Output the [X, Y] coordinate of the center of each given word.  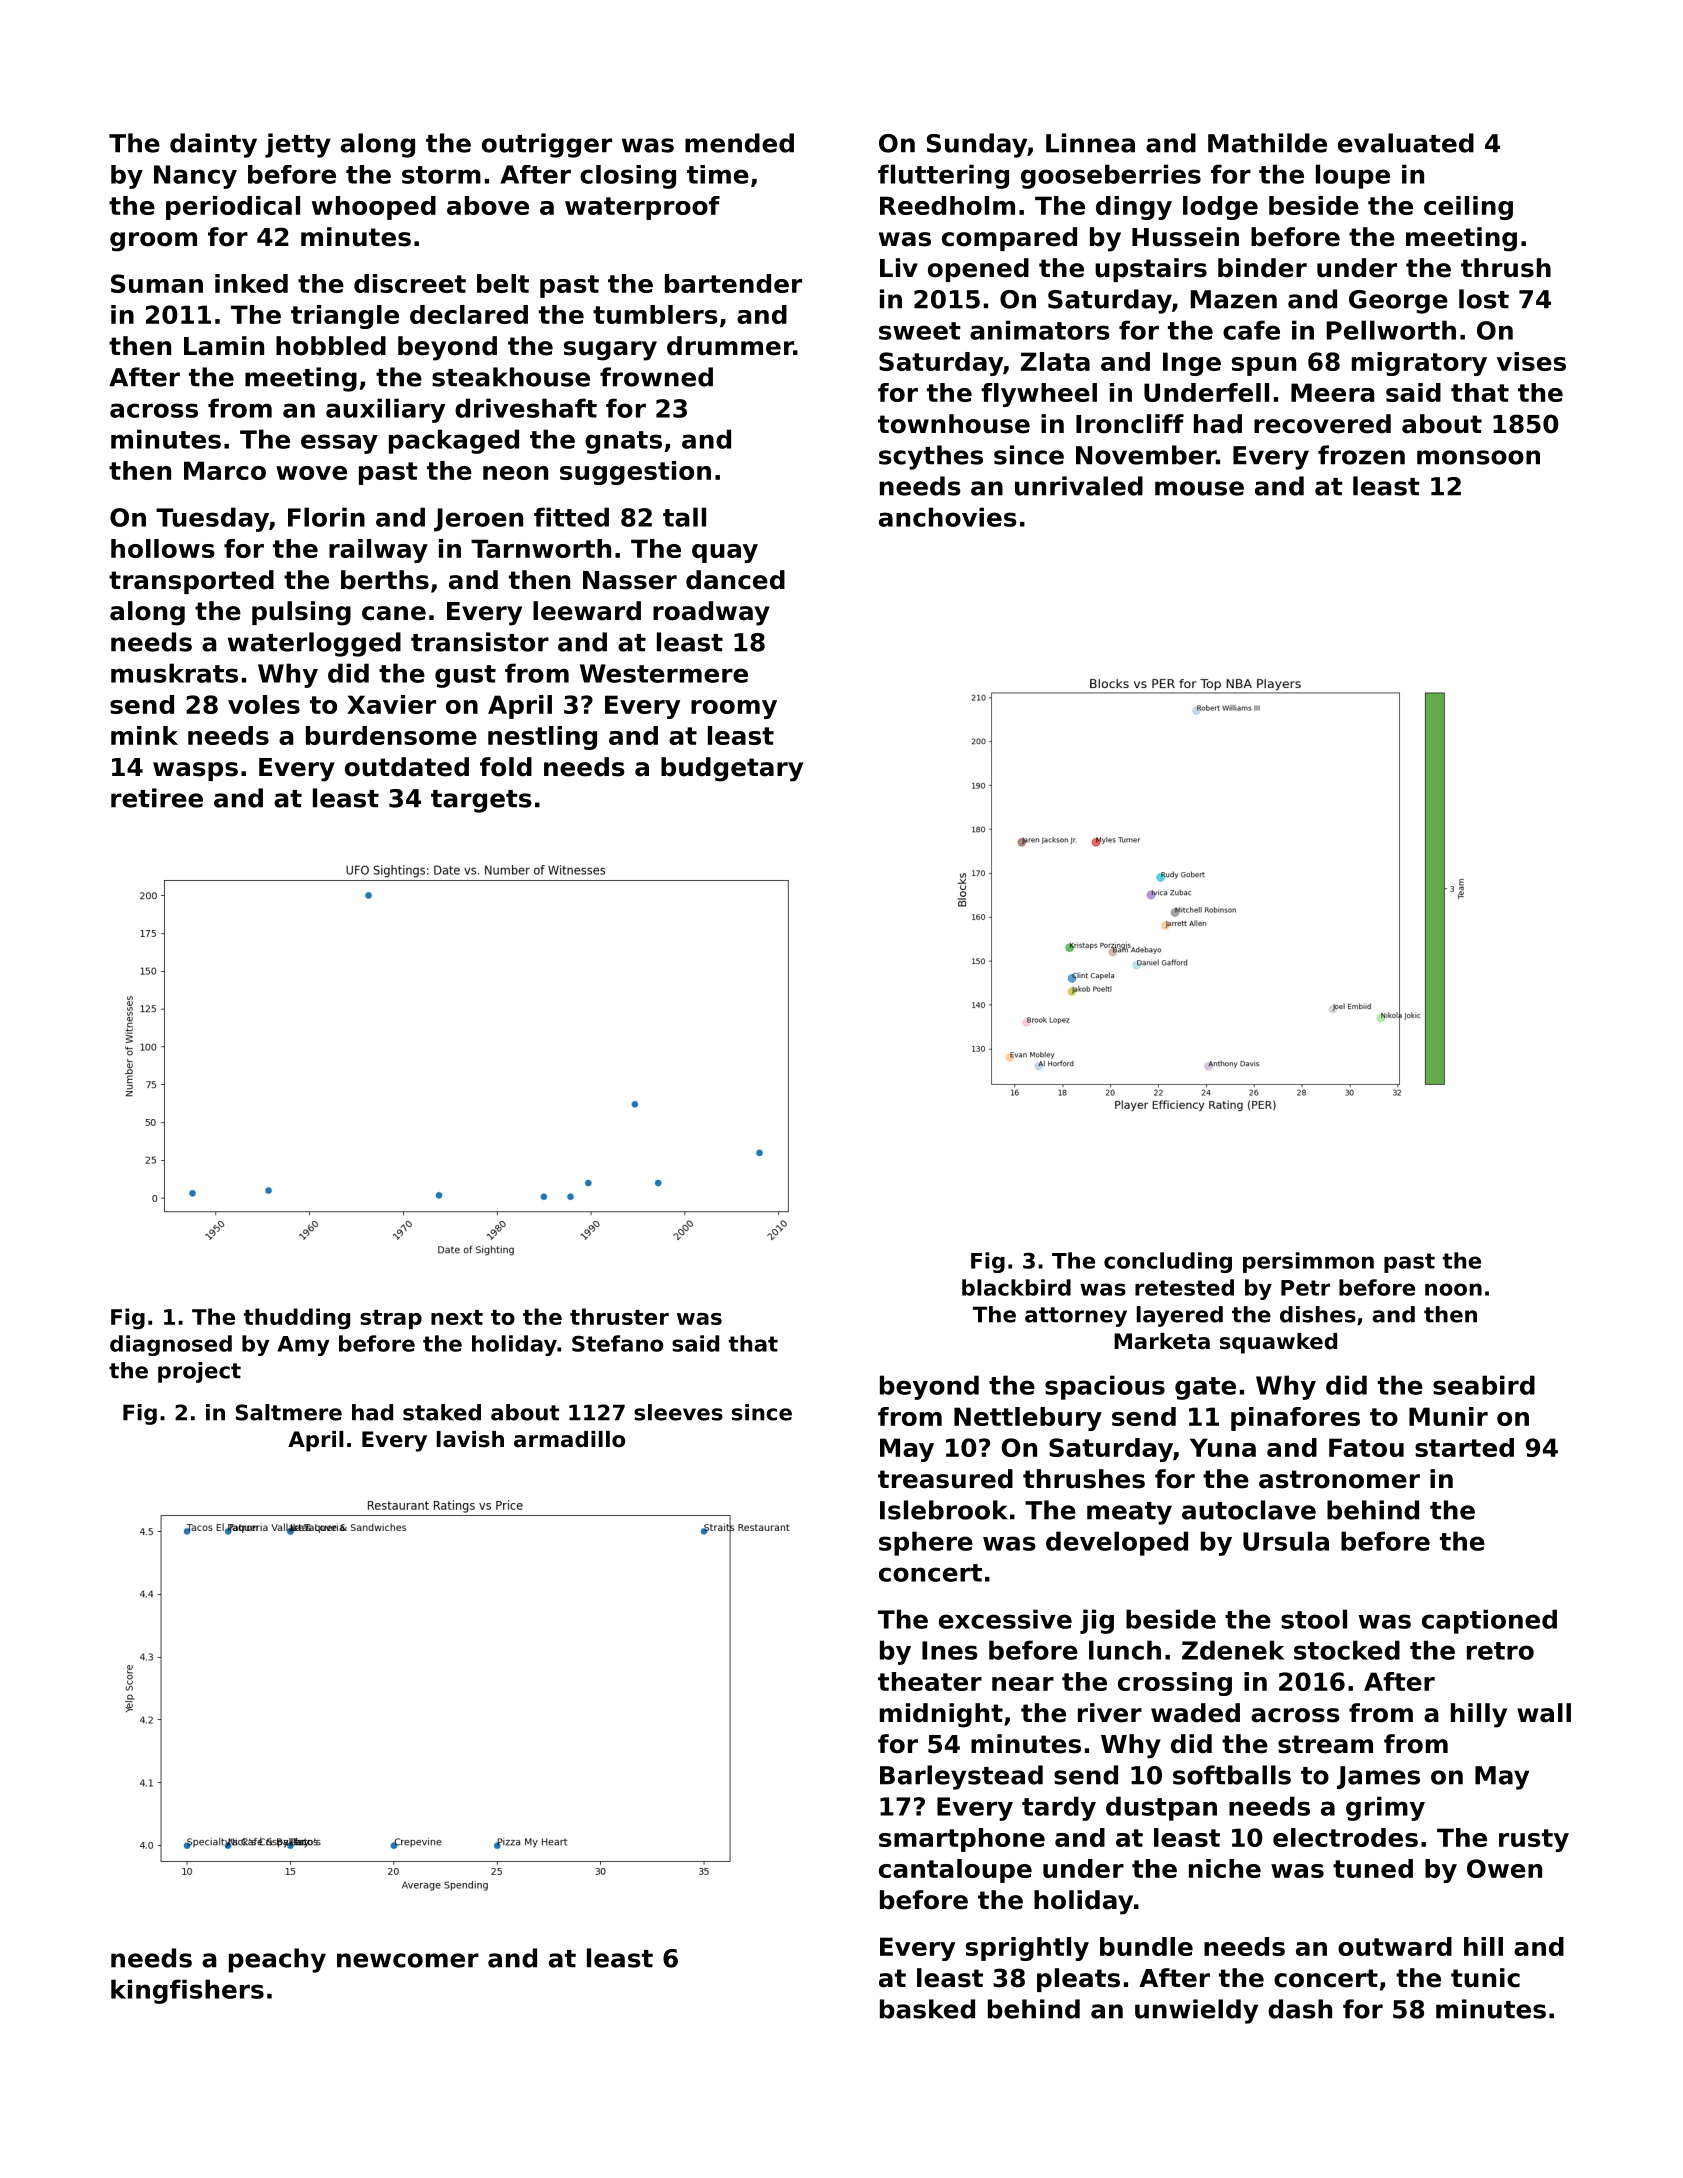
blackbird [1016, 1287]
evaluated [1406, 143]
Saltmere [289, 1412]
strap [391, 1319]
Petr [1305, 1288]
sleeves [678, 1412]
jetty [298, 145]
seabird [1484, 1385]
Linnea [1090, 143]
